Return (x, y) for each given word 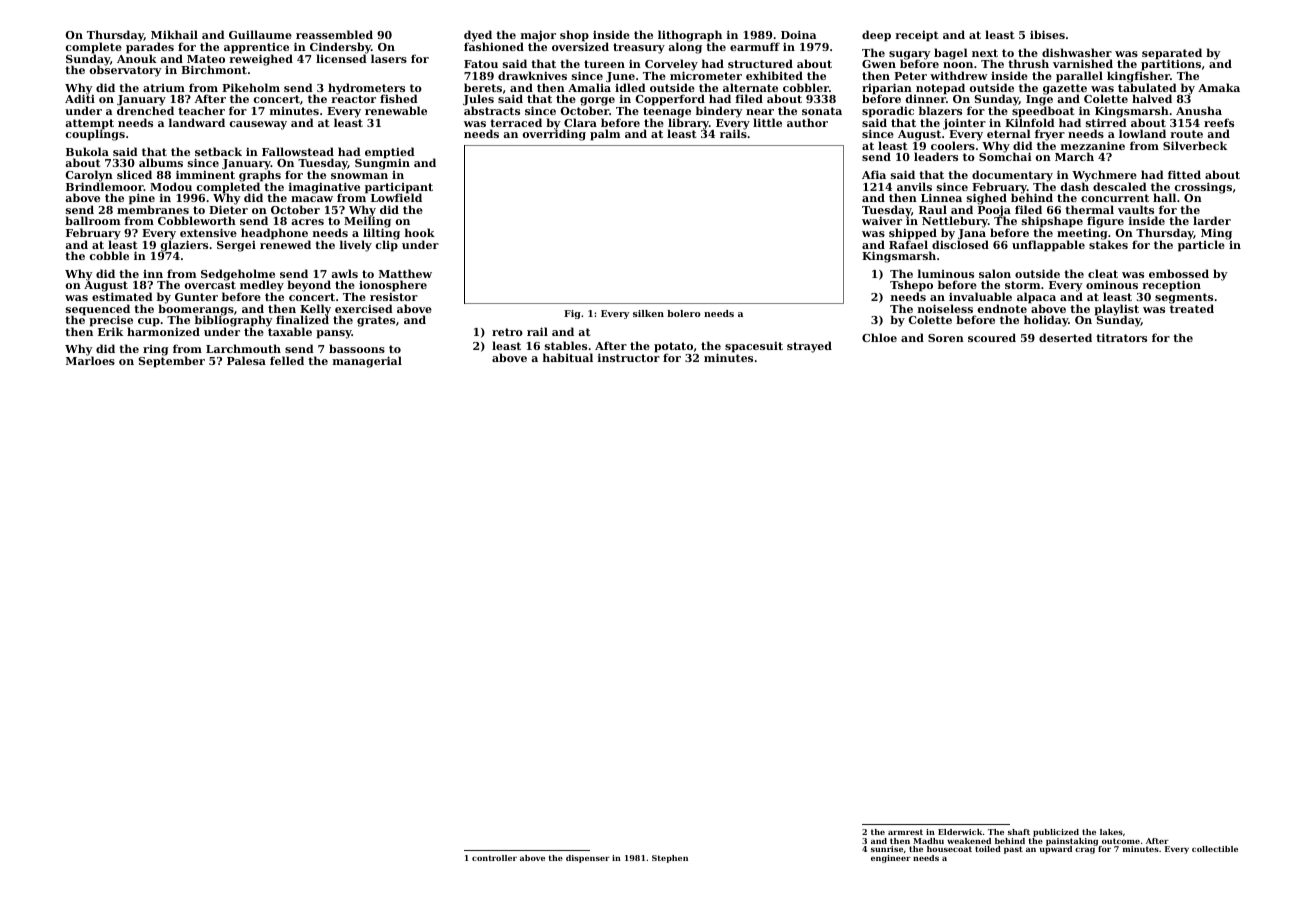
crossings (1202, 188)
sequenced (98, 310)
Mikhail (174, 34)
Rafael (908, 244)
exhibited (774, 75)
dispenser (588, 859)
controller (494, 858)
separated (1172, 54)
